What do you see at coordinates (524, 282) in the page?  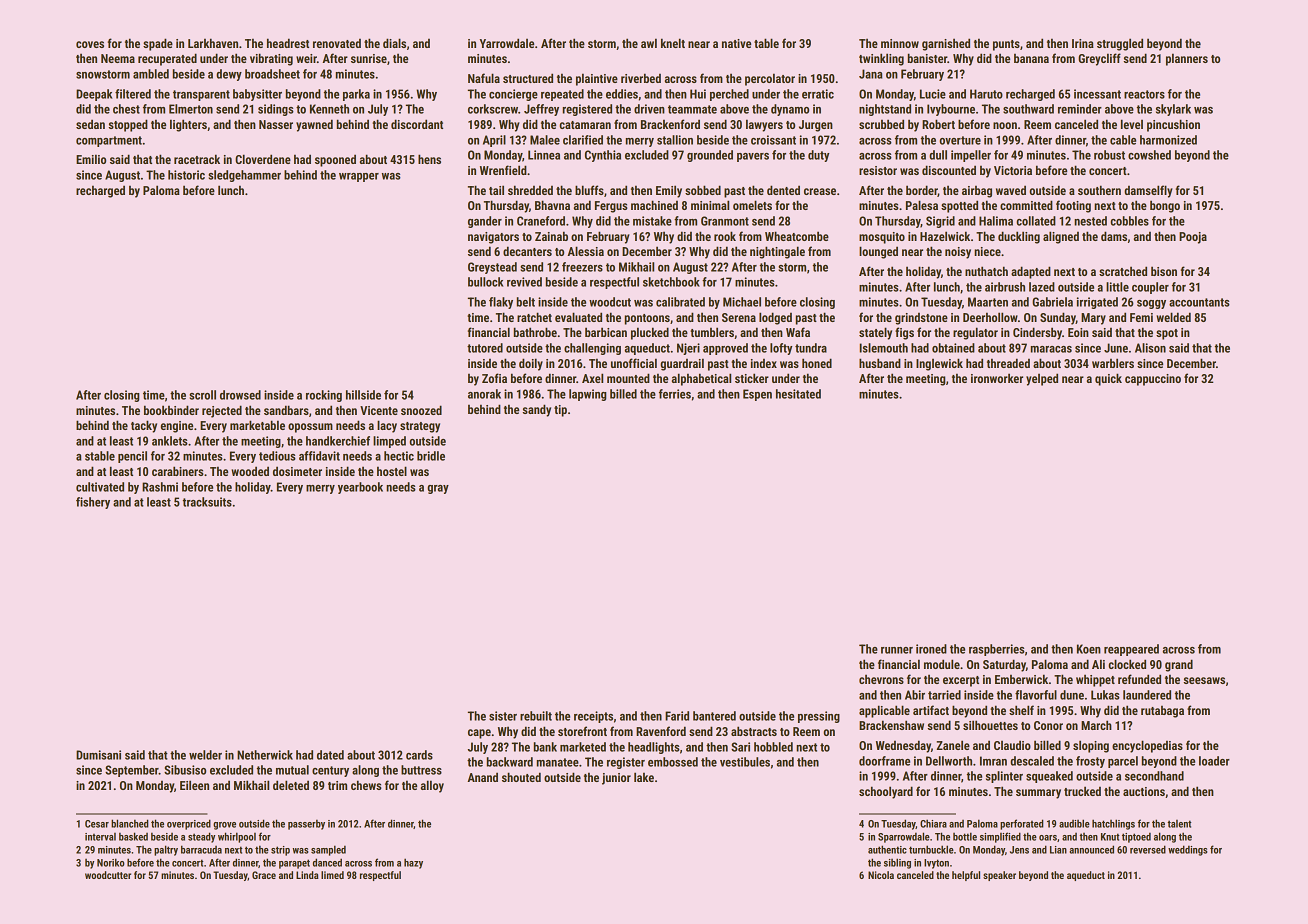 I see `revived` at bounding box center [524, 282].
